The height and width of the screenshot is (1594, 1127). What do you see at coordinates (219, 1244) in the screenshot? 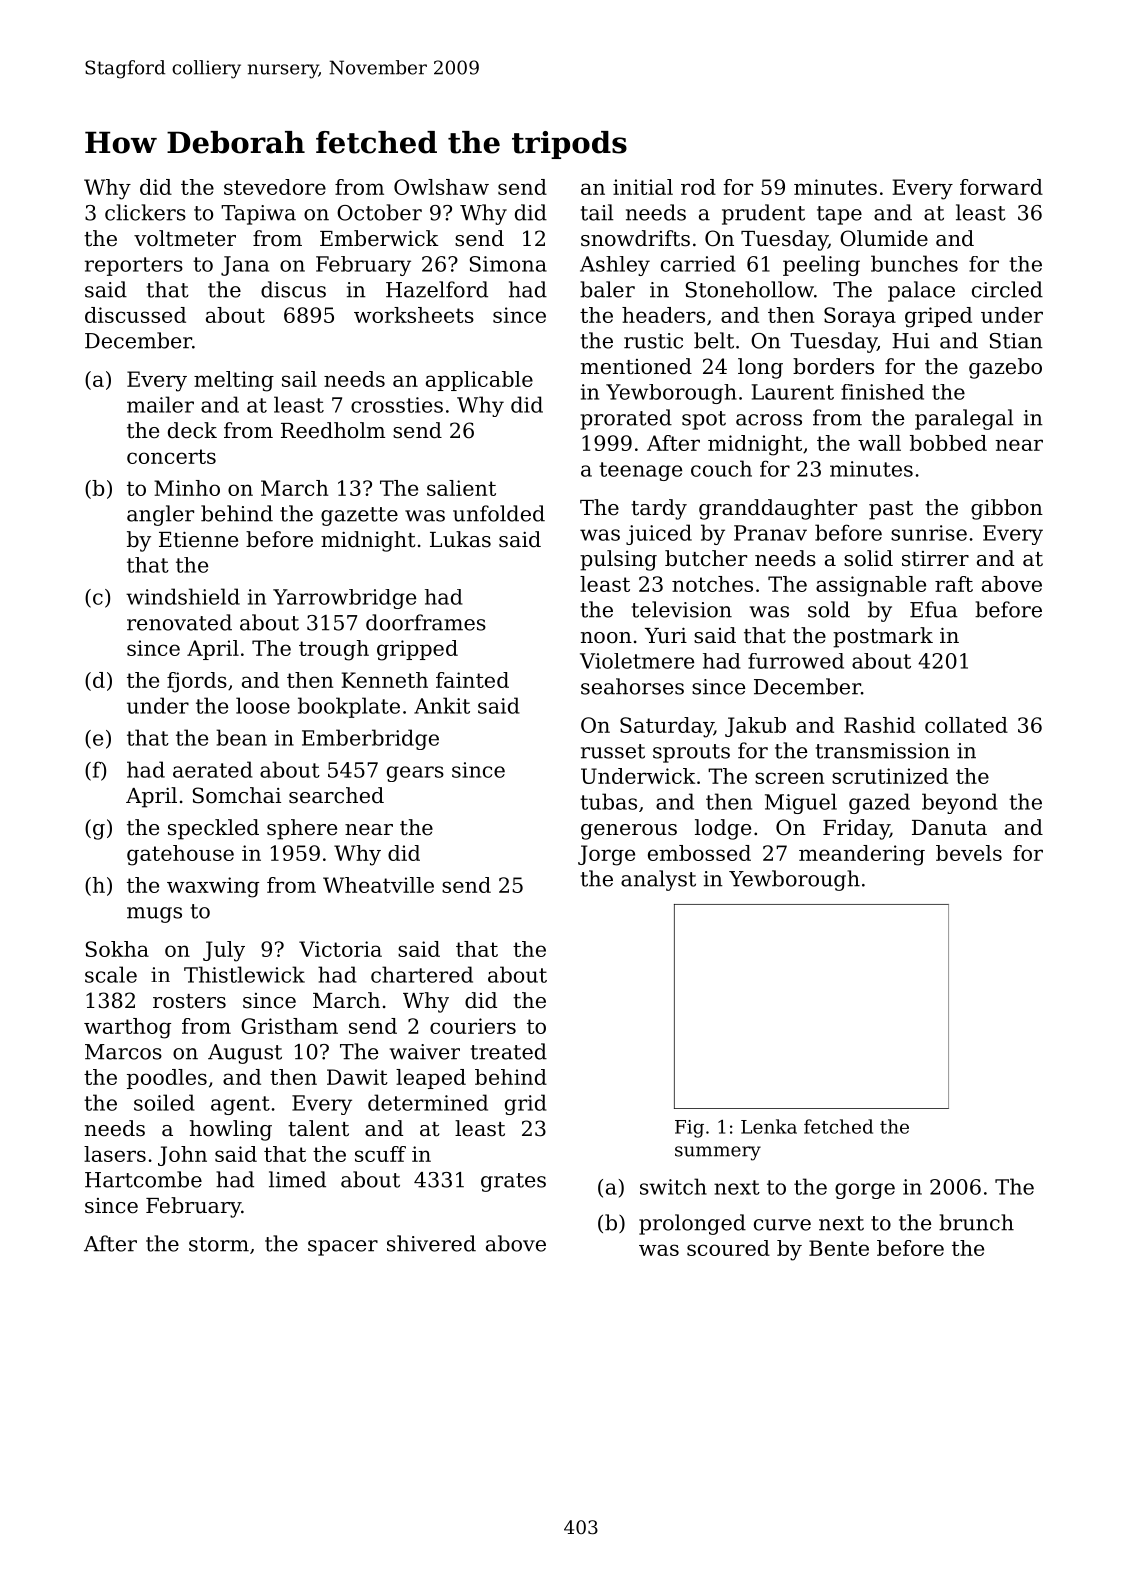
I see `storm` at bounding box center [219, 1244].
